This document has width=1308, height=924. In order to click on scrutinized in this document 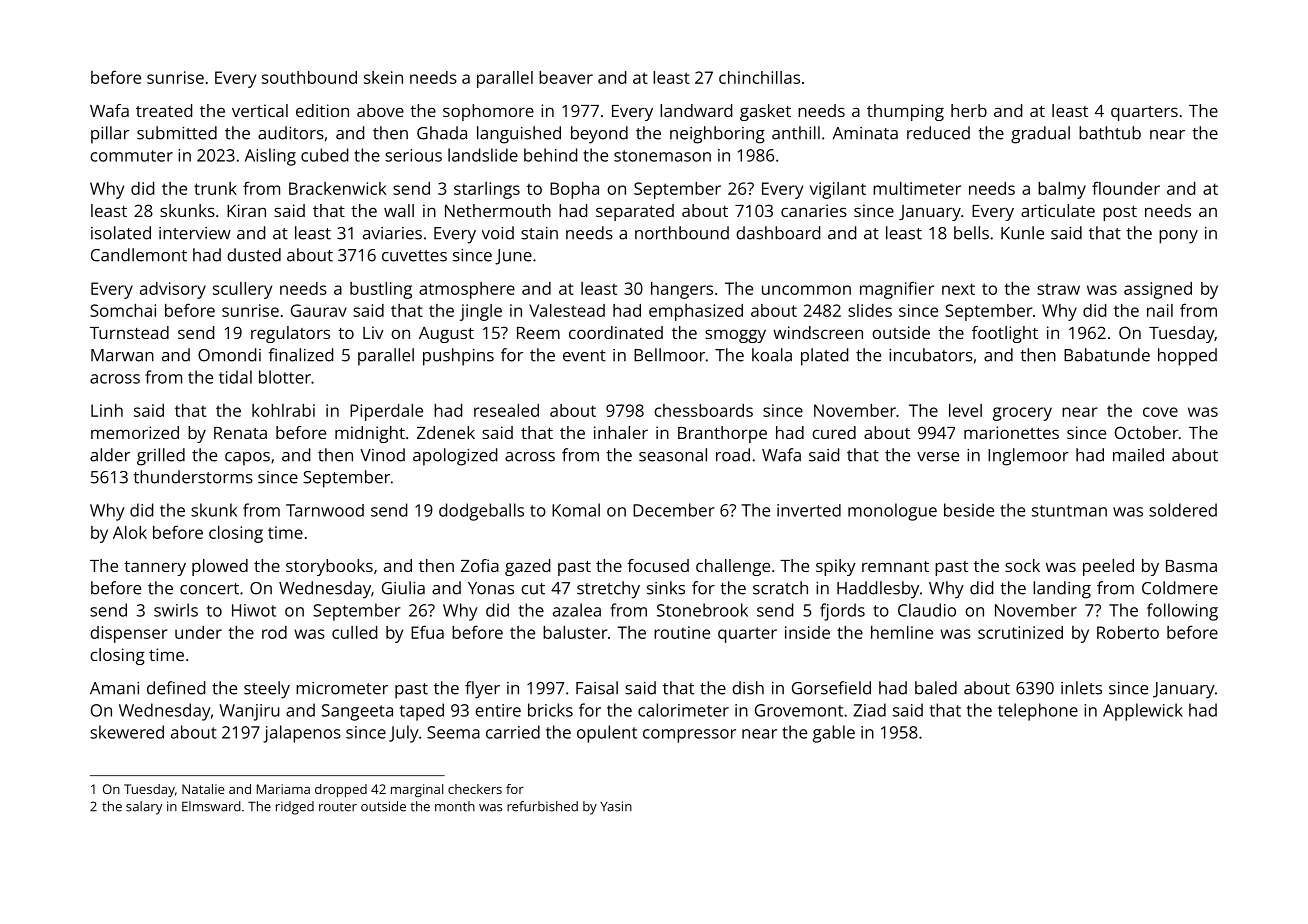, I will do `click(1020, 632)`.
